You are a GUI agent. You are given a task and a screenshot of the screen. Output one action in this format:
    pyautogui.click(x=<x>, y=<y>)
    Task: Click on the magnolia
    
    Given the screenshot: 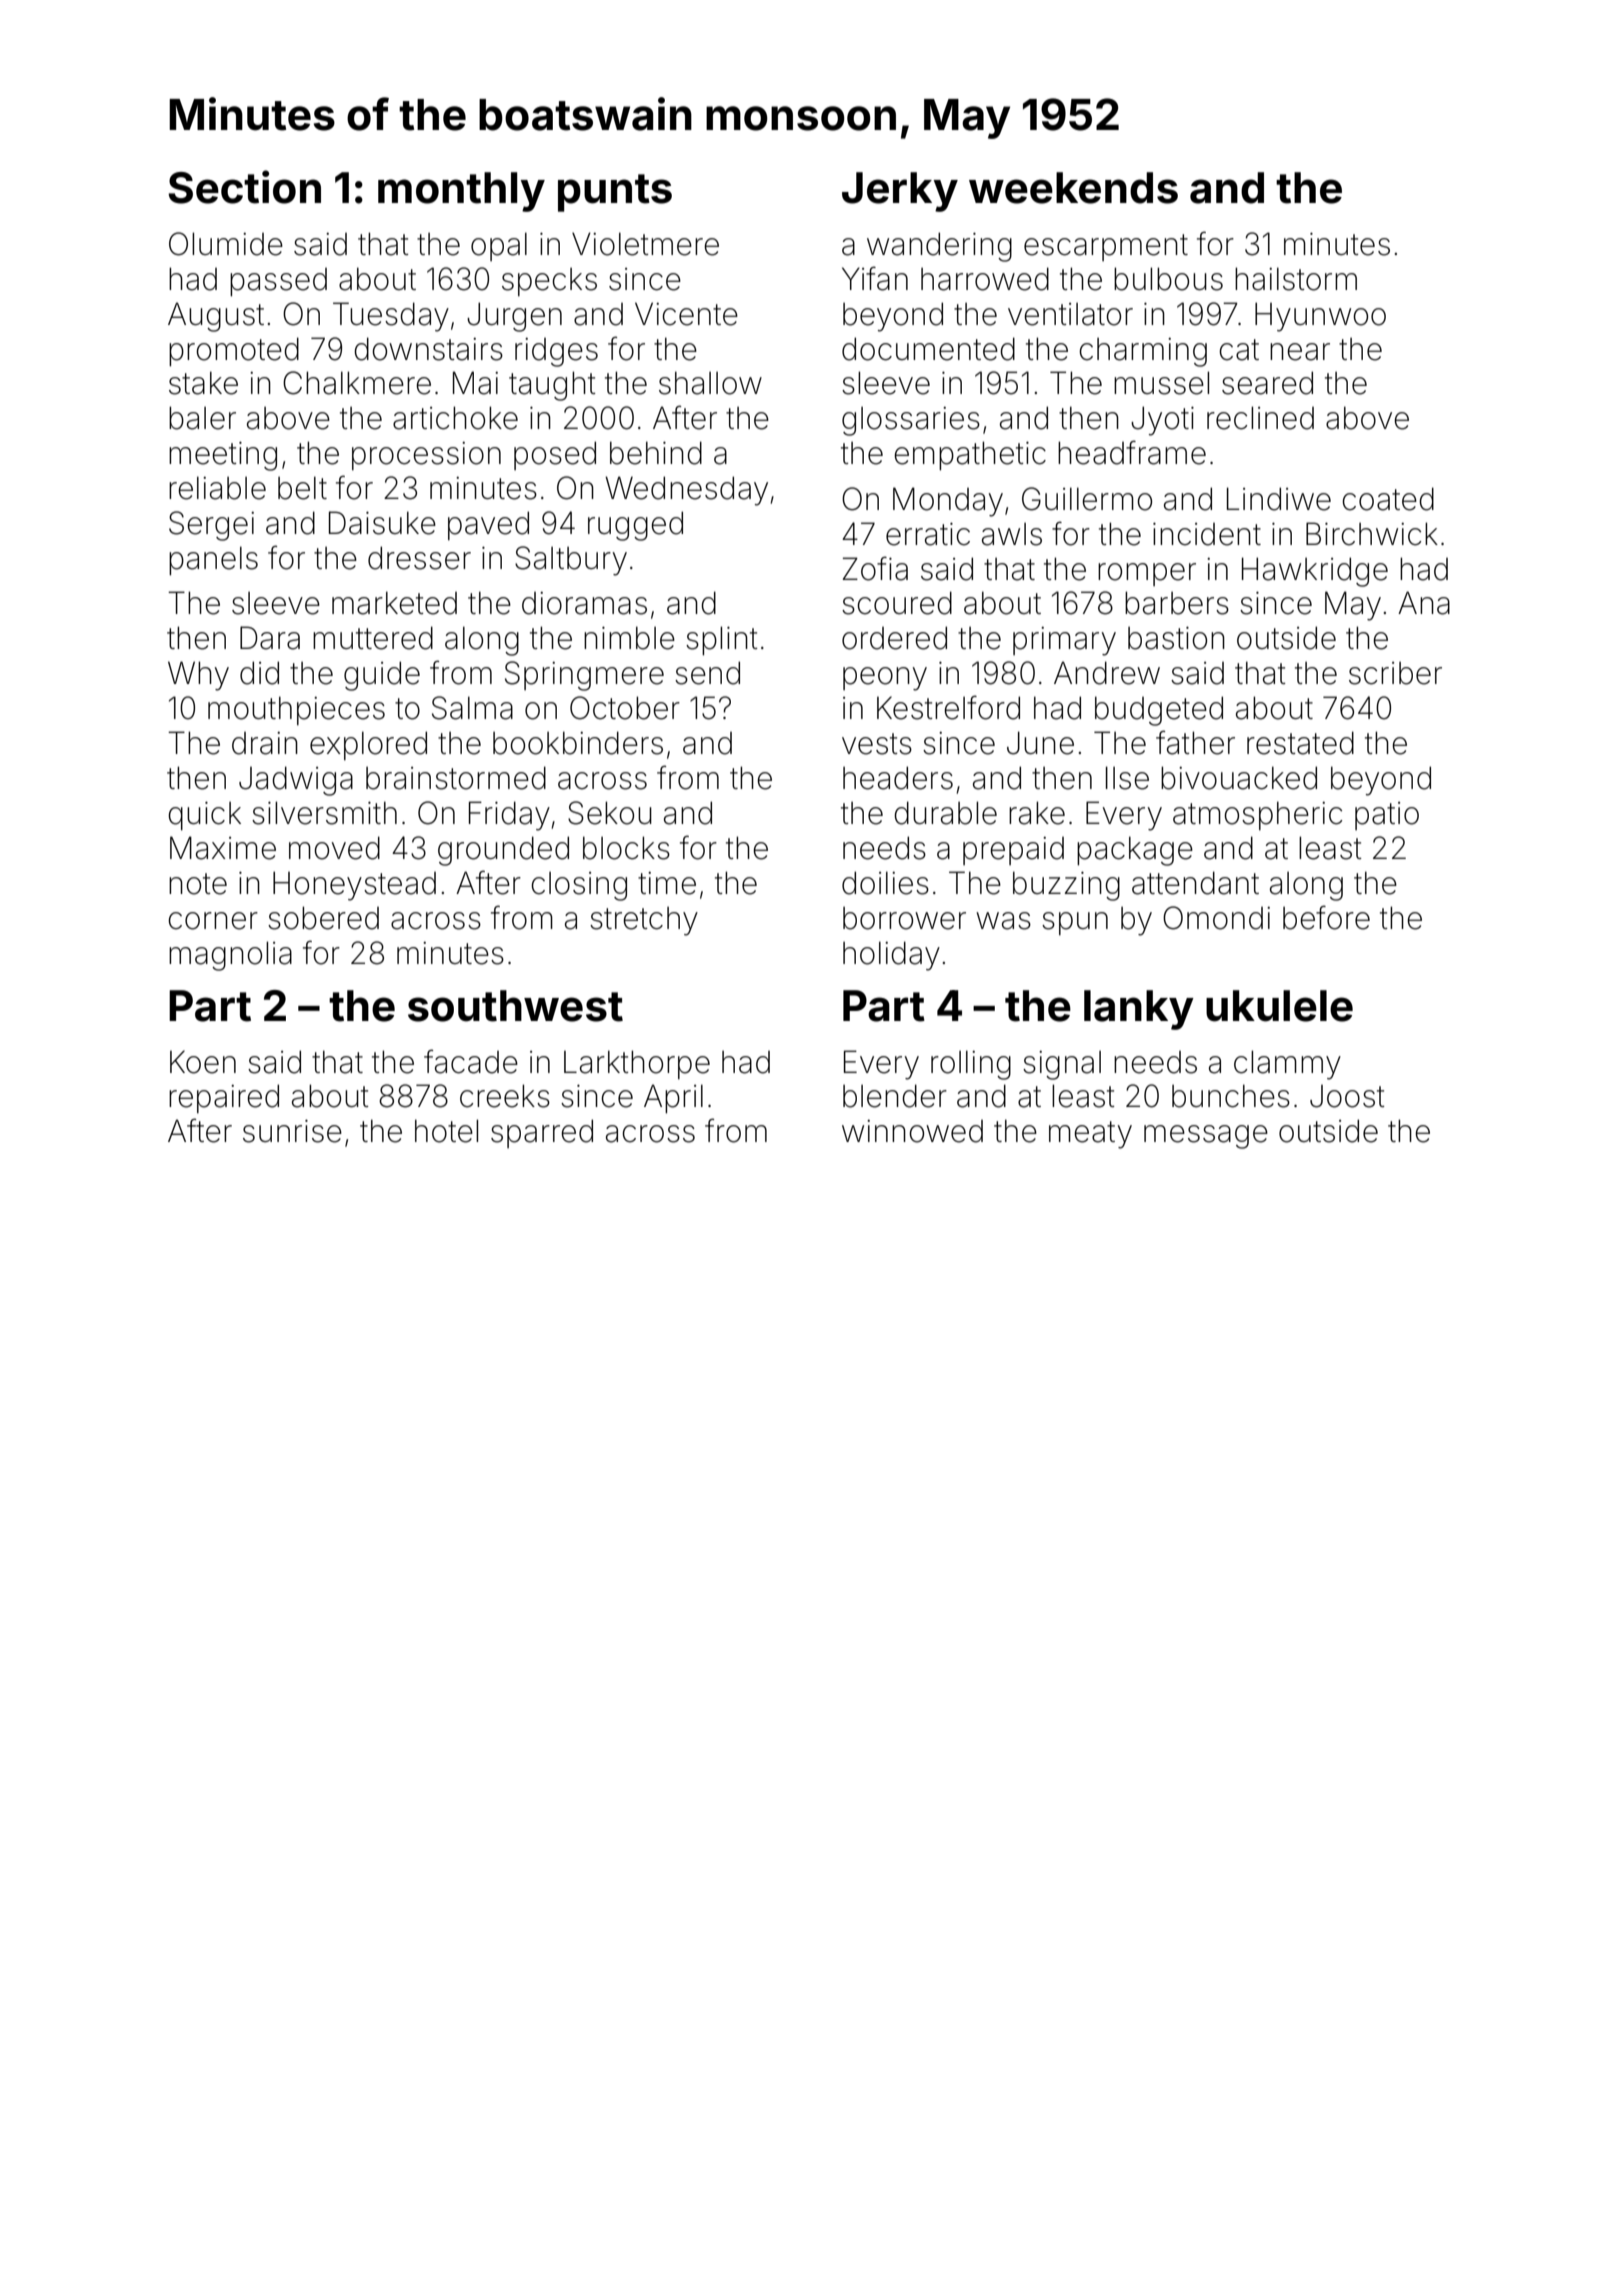 What is the action you would take?
    pyautogui.click(x=230, y=956)
